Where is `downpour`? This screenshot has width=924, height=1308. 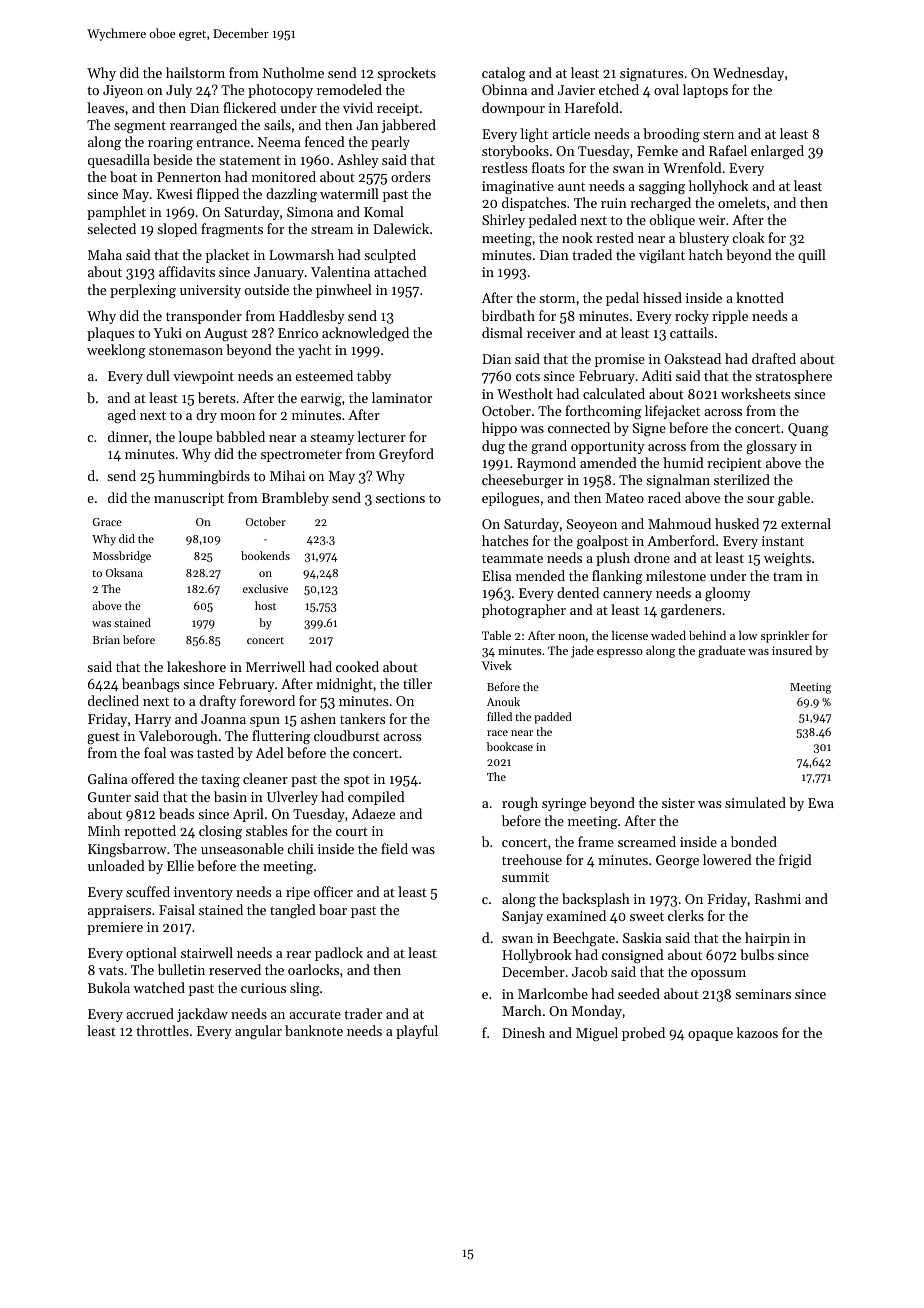
downpour is located at coordinates (513, 109).
